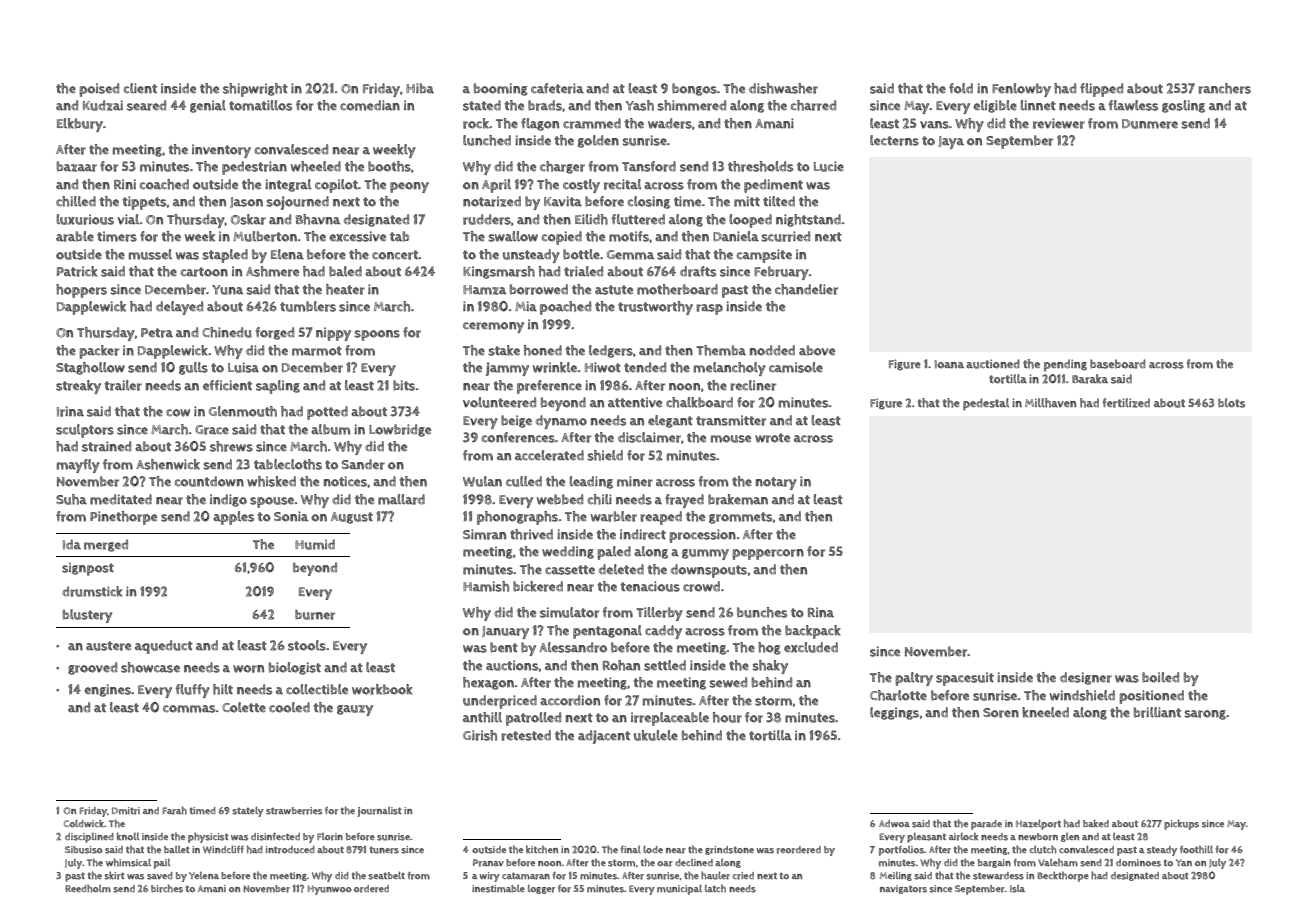 The image size is (1308, 924). Describe the element at coordinates (1224, 88) in the image. I see `ranchers` at that location.
